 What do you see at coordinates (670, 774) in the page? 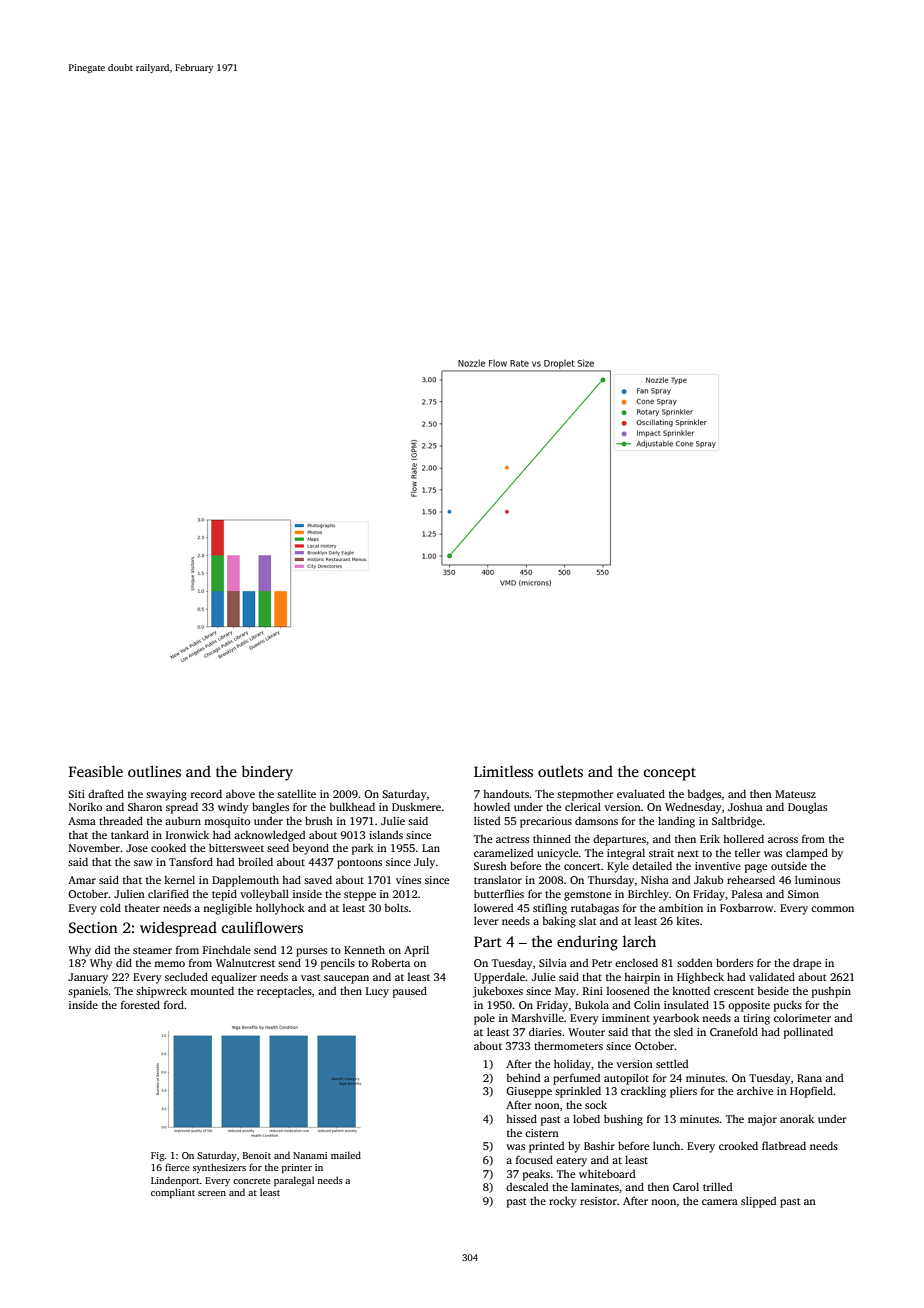
I see `concept` at bounding box center [670, 774].
